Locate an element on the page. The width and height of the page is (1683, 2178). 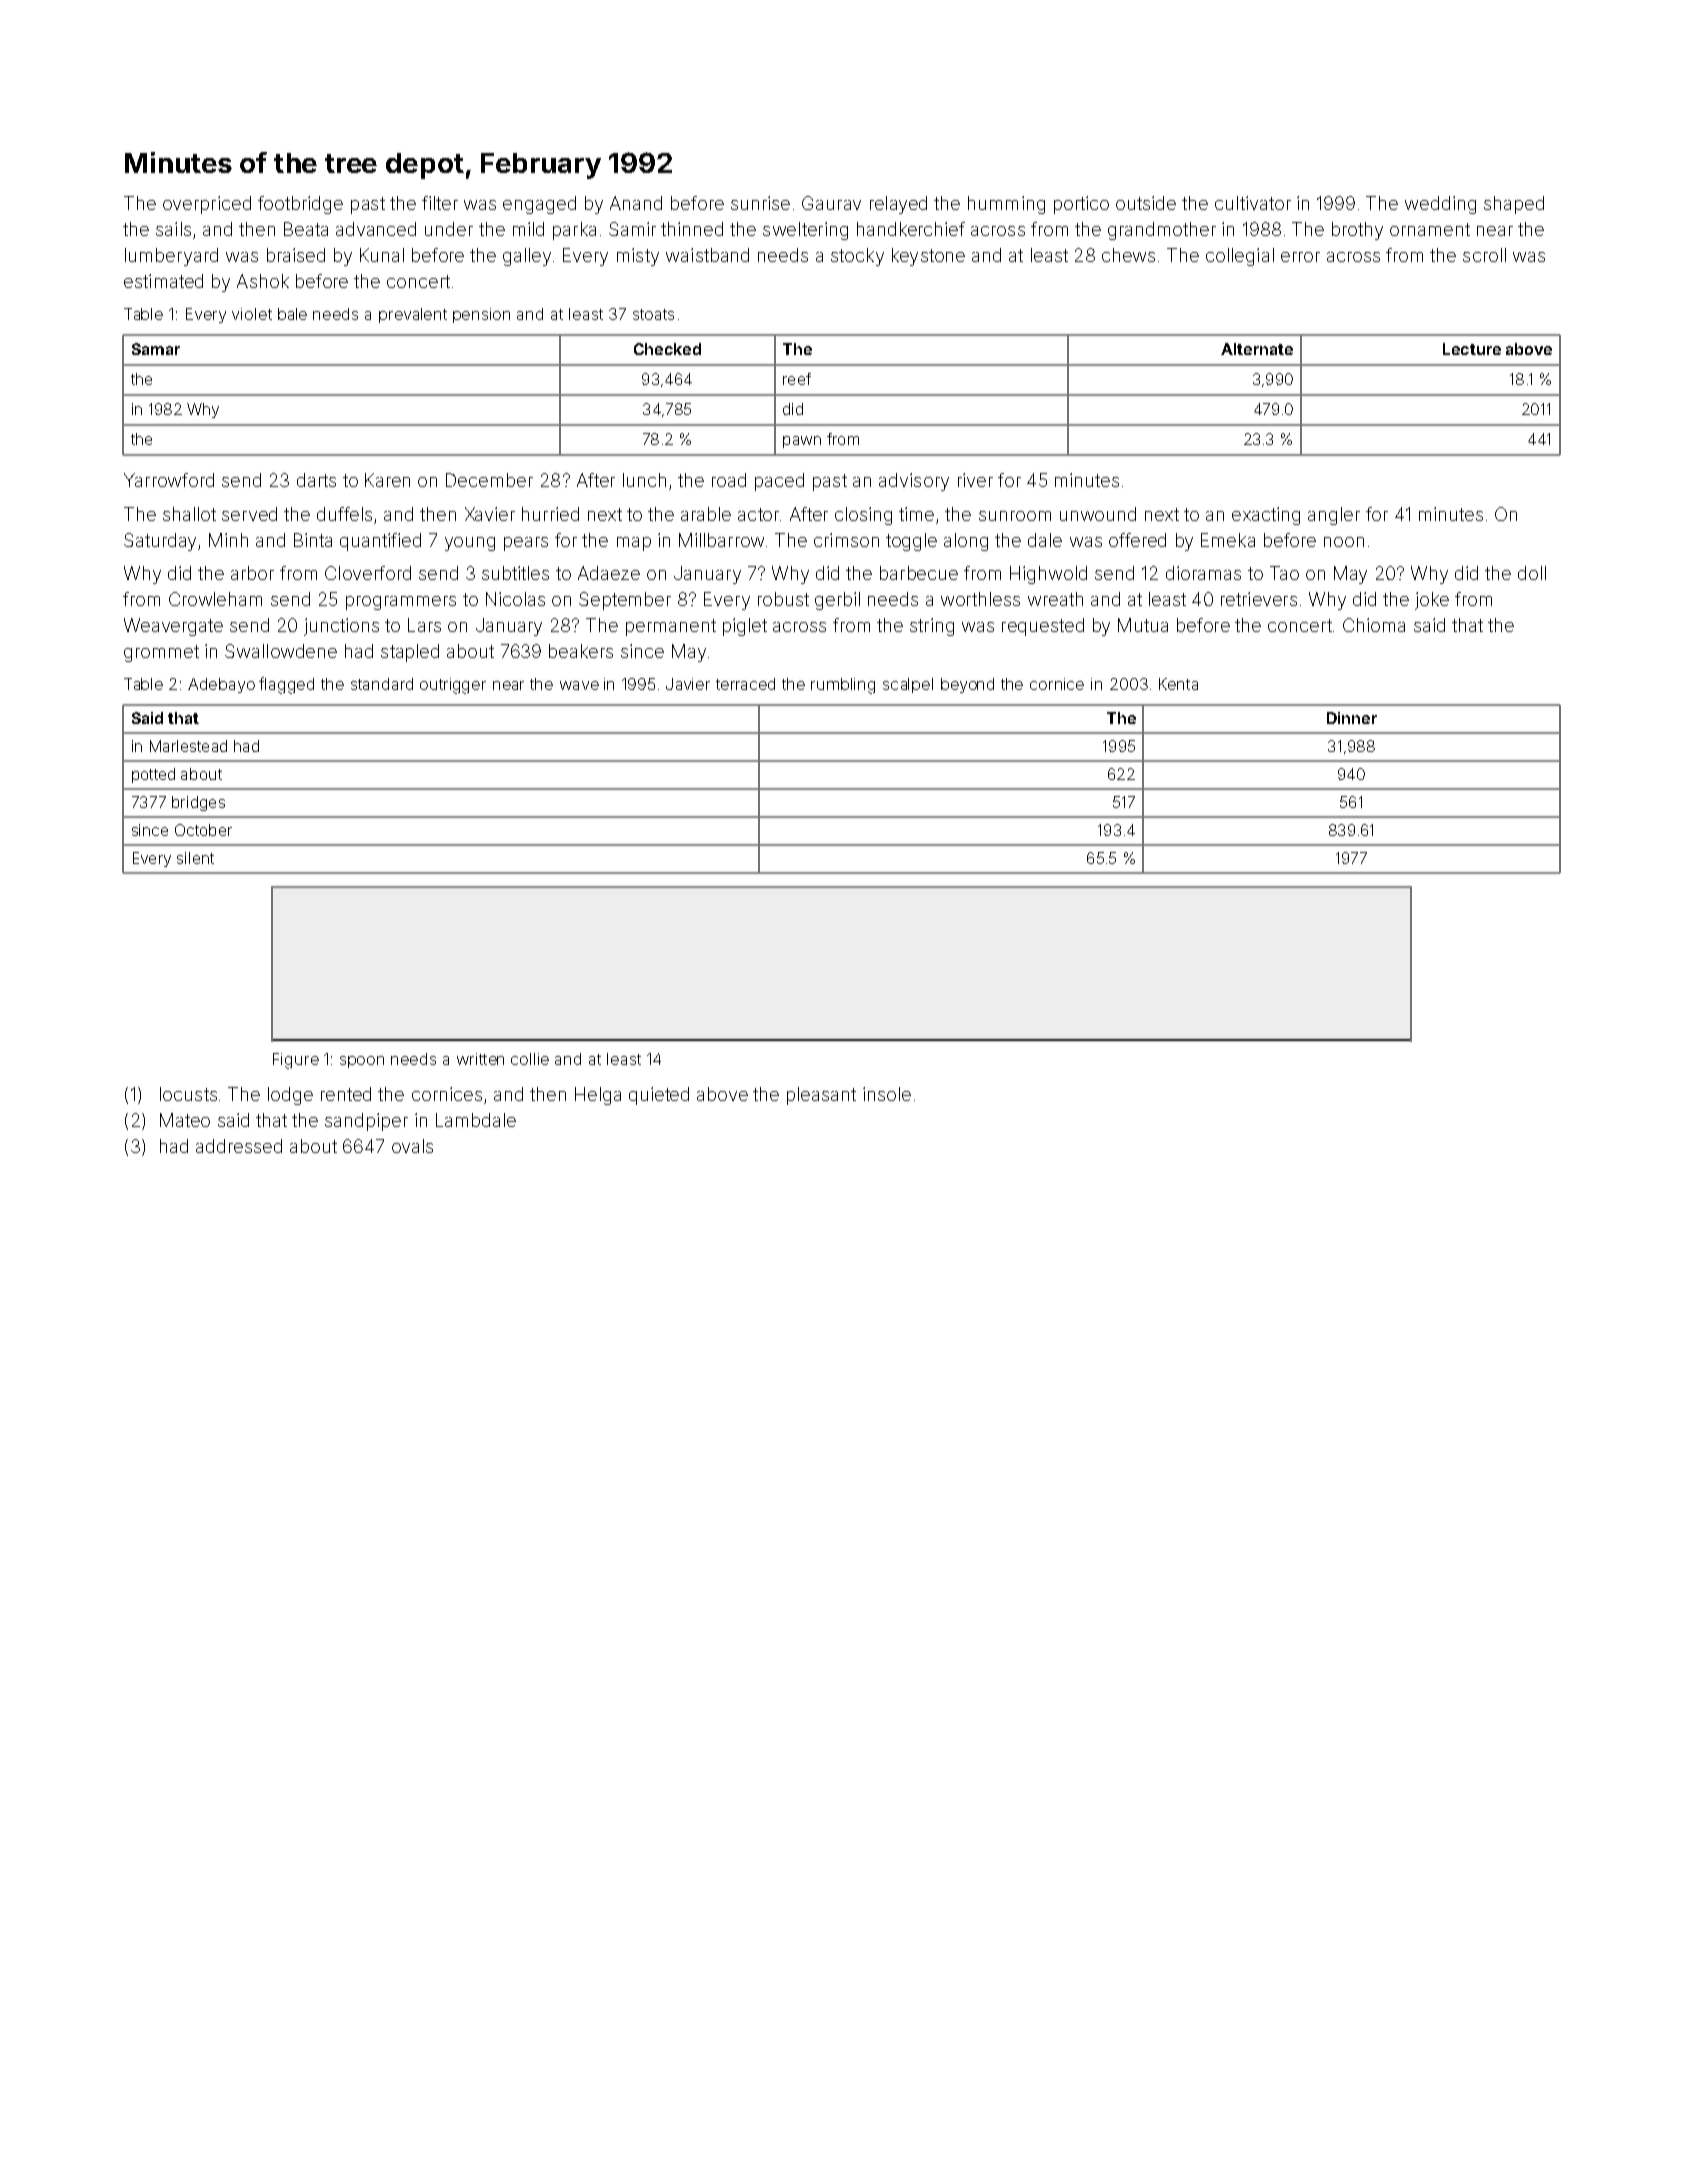
silent is located at coordinates (195, 858).
